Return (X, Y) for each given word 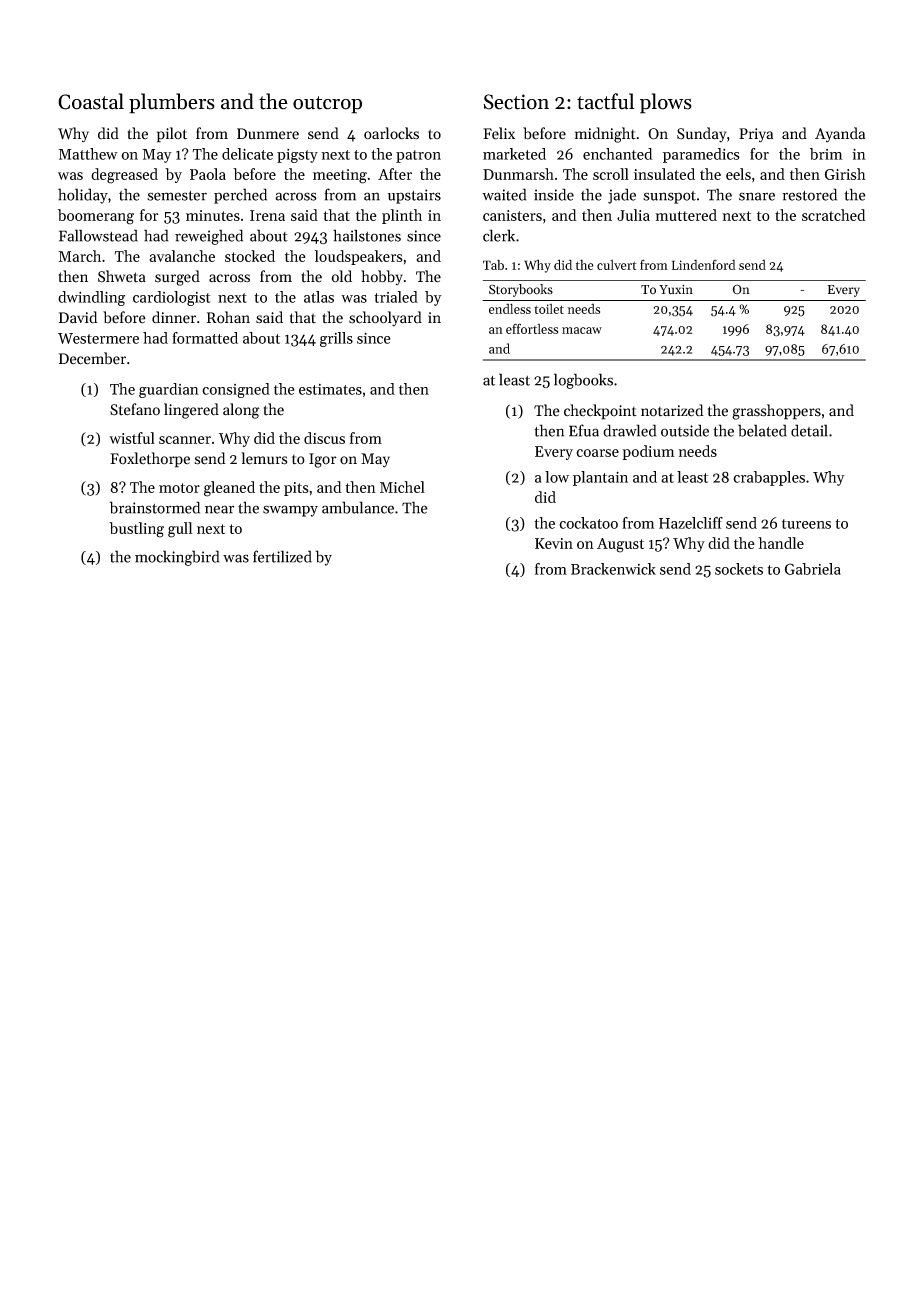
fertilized (282, 556)
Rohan (228, 317)
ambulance (358, 507)
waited (504, 194)
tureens (806, 524)
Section (516, 102)
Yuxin (676, 290)
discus (324, 438)
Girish (845, 174)
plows (666, 103)
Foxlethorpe (150, 460)
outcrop (327, 105)
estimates (330, 389)
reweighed (209, 237)
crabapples (769, 478)
